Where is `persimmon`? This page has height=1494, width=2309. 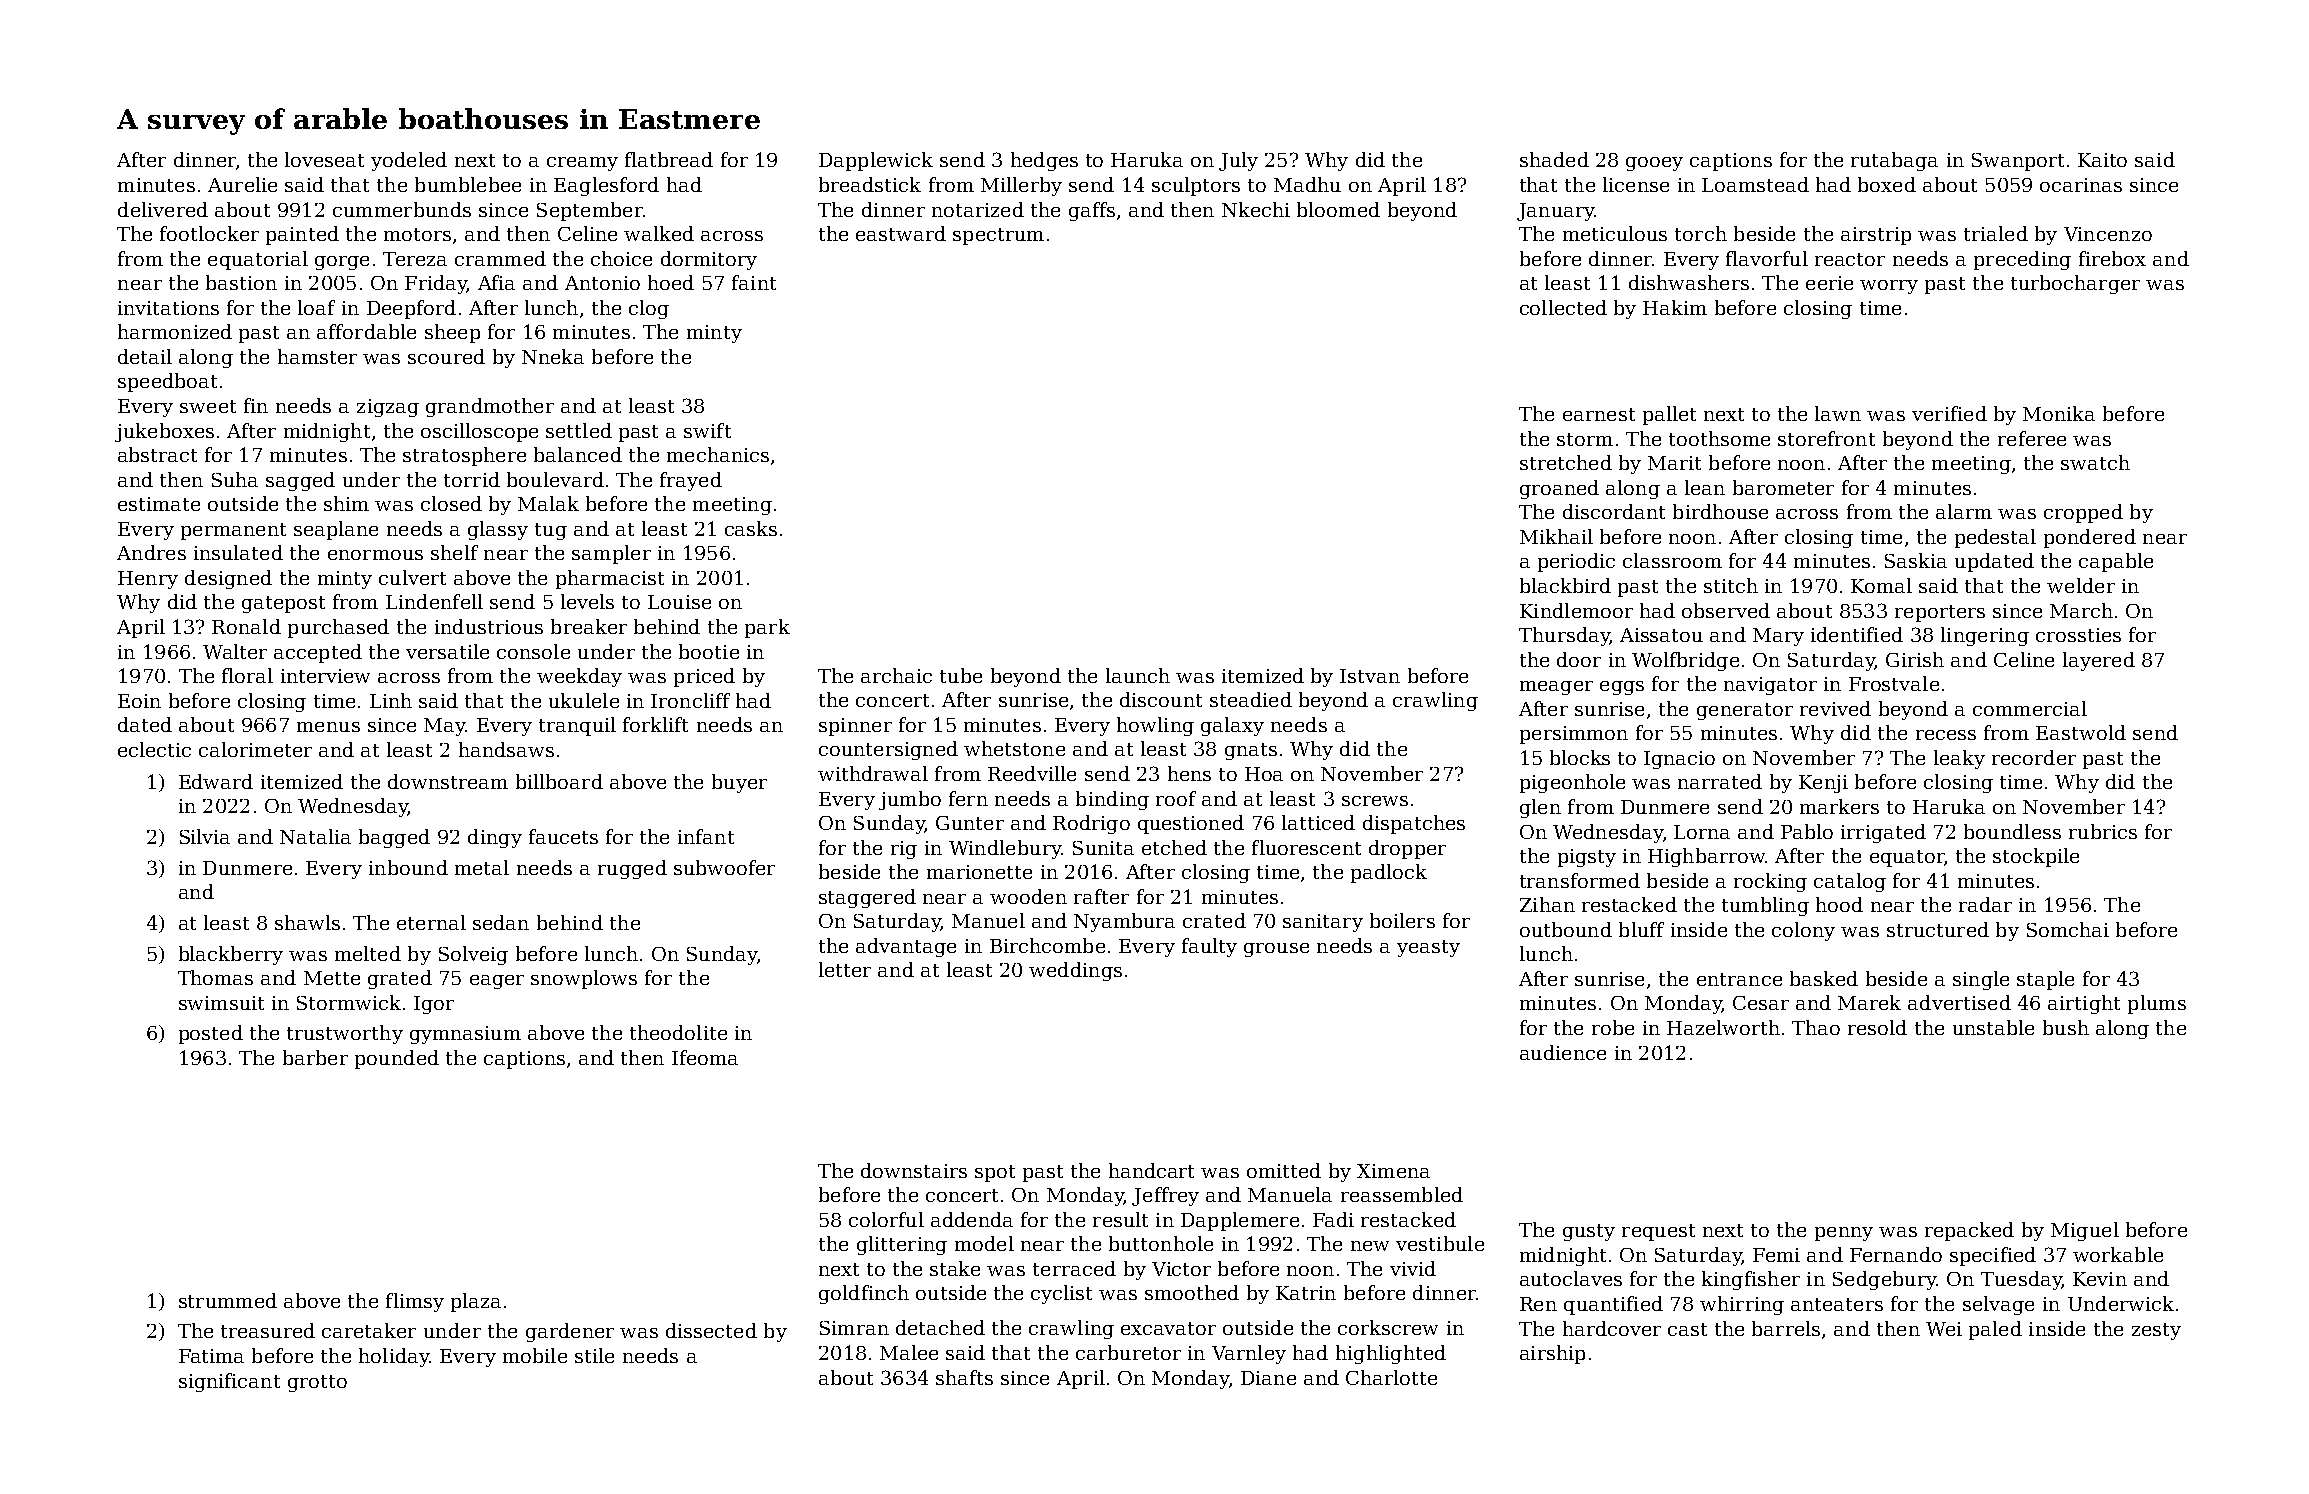 persimmon is located at coordinates (1574, 735).
